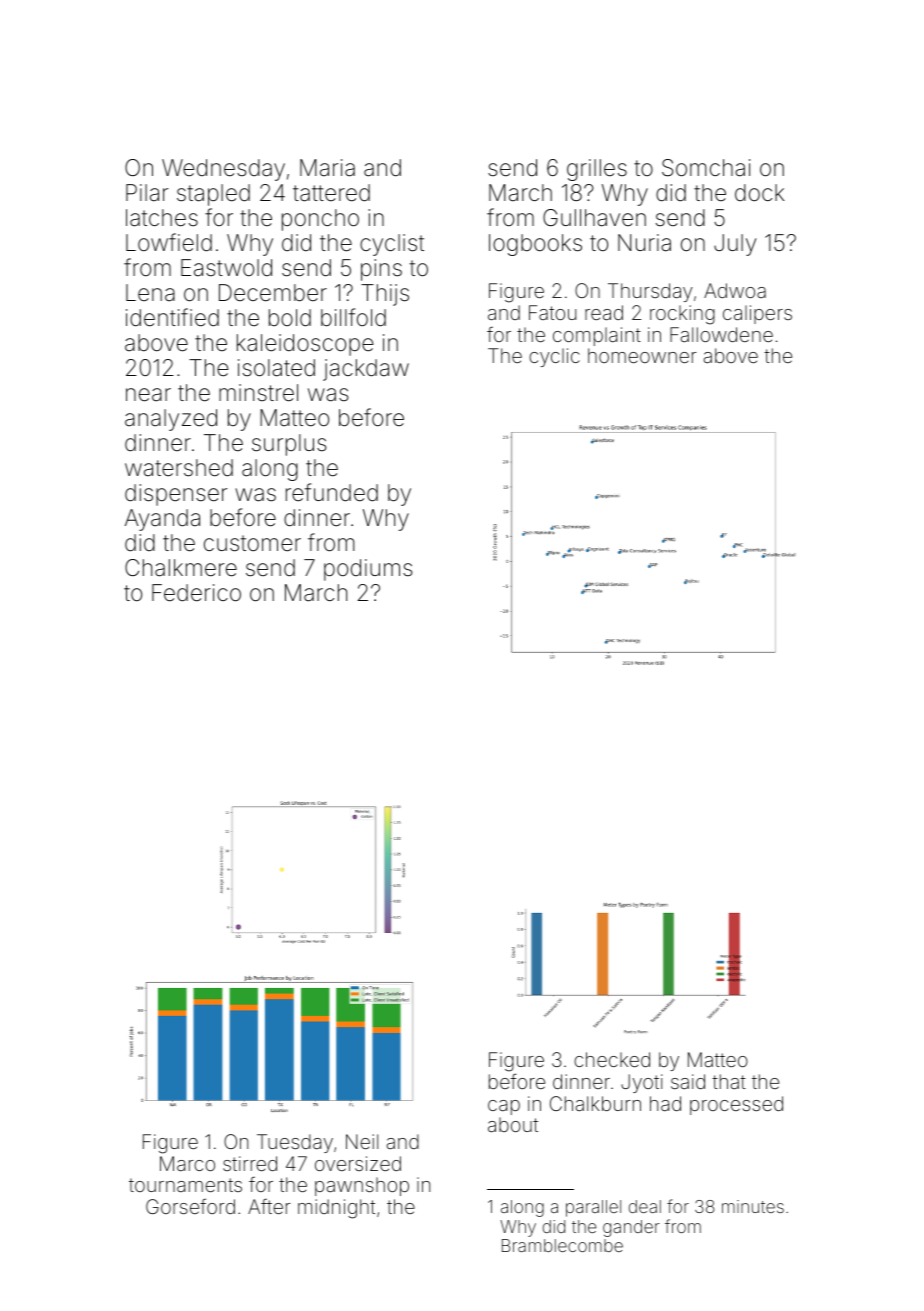 The height and width of the document is (1311, 924). Describe the element at coordinates (644, 243) in the document. I see `Nuria` at that location.
